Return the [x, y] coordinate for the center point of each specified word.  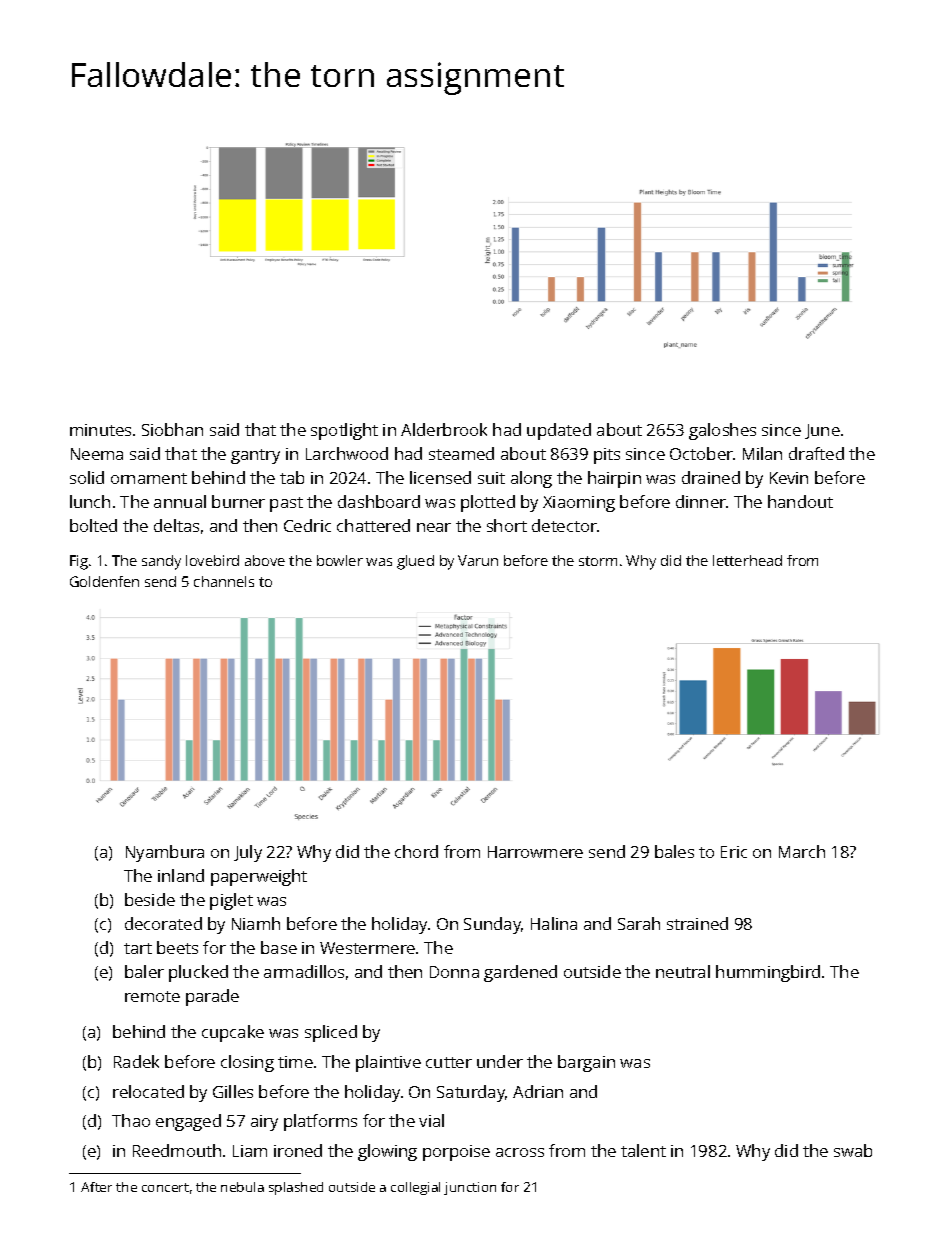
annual [180, 501]
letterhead [747, 560]
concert [165, 1187]
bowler [340, 560]
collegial [415, 1188]
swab [853, 1150]
